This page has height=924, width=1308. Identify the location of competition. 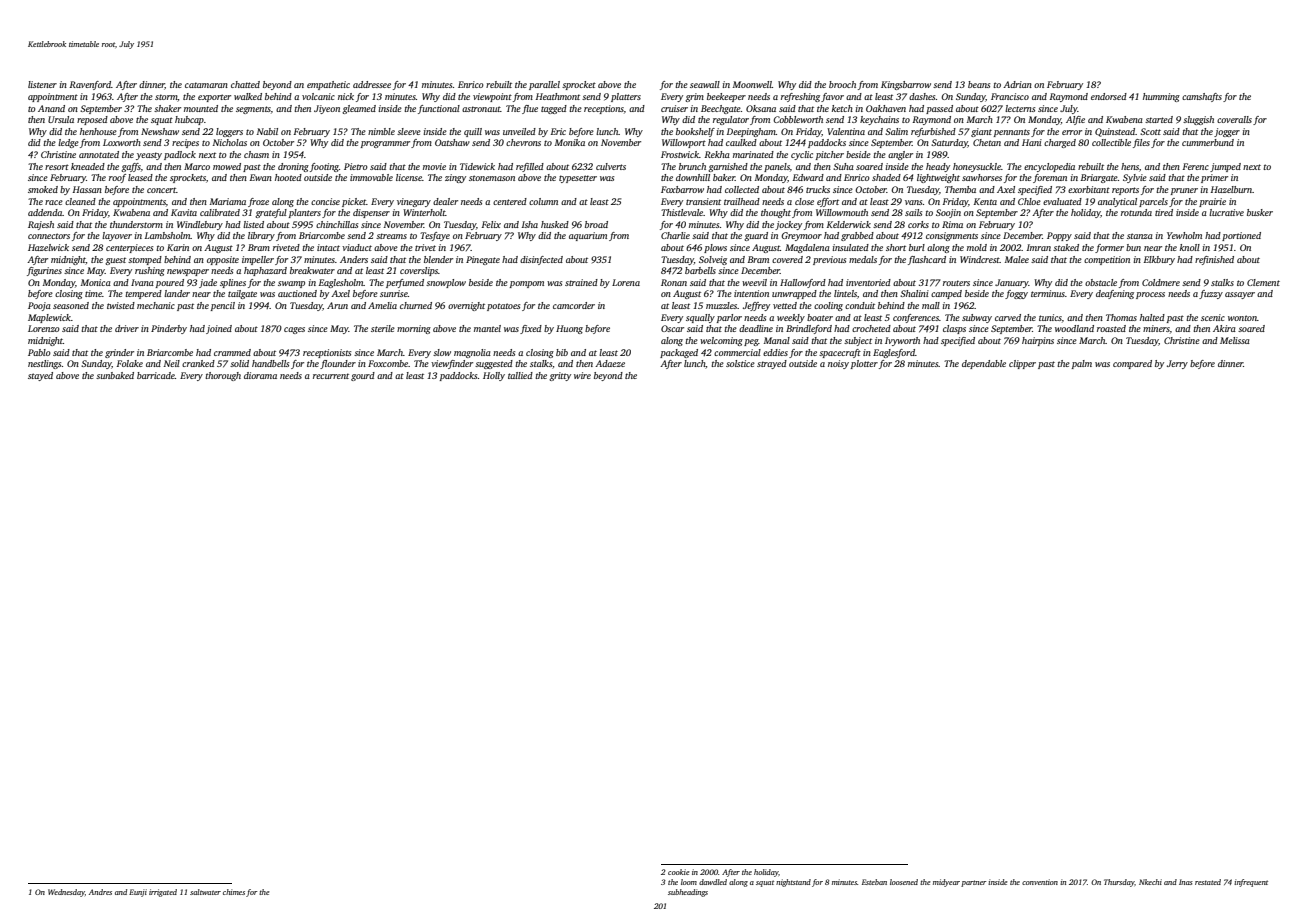
(1107, 260).
